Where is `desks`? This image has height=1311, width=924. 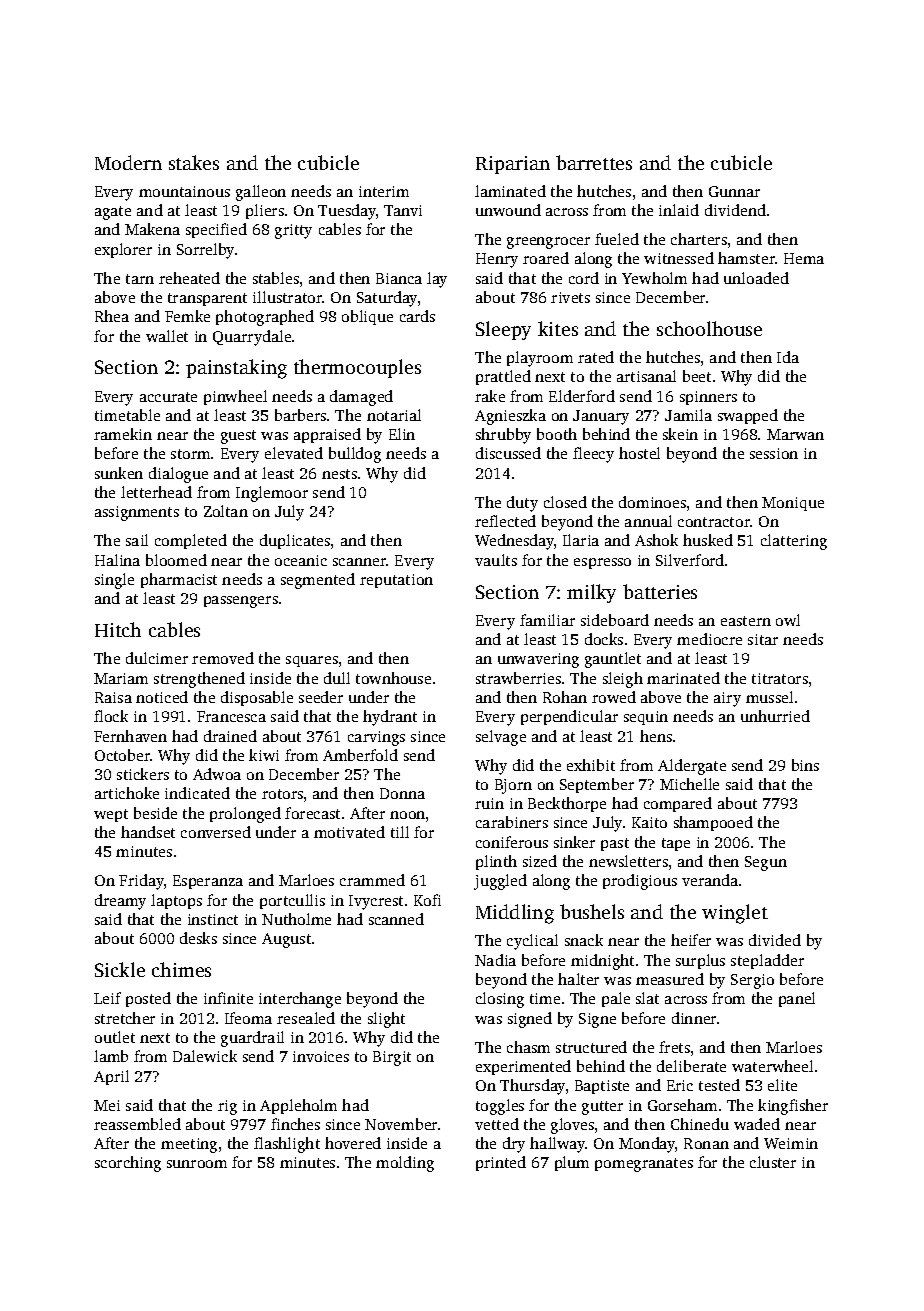
desks is located at coordinates (198, 938).
